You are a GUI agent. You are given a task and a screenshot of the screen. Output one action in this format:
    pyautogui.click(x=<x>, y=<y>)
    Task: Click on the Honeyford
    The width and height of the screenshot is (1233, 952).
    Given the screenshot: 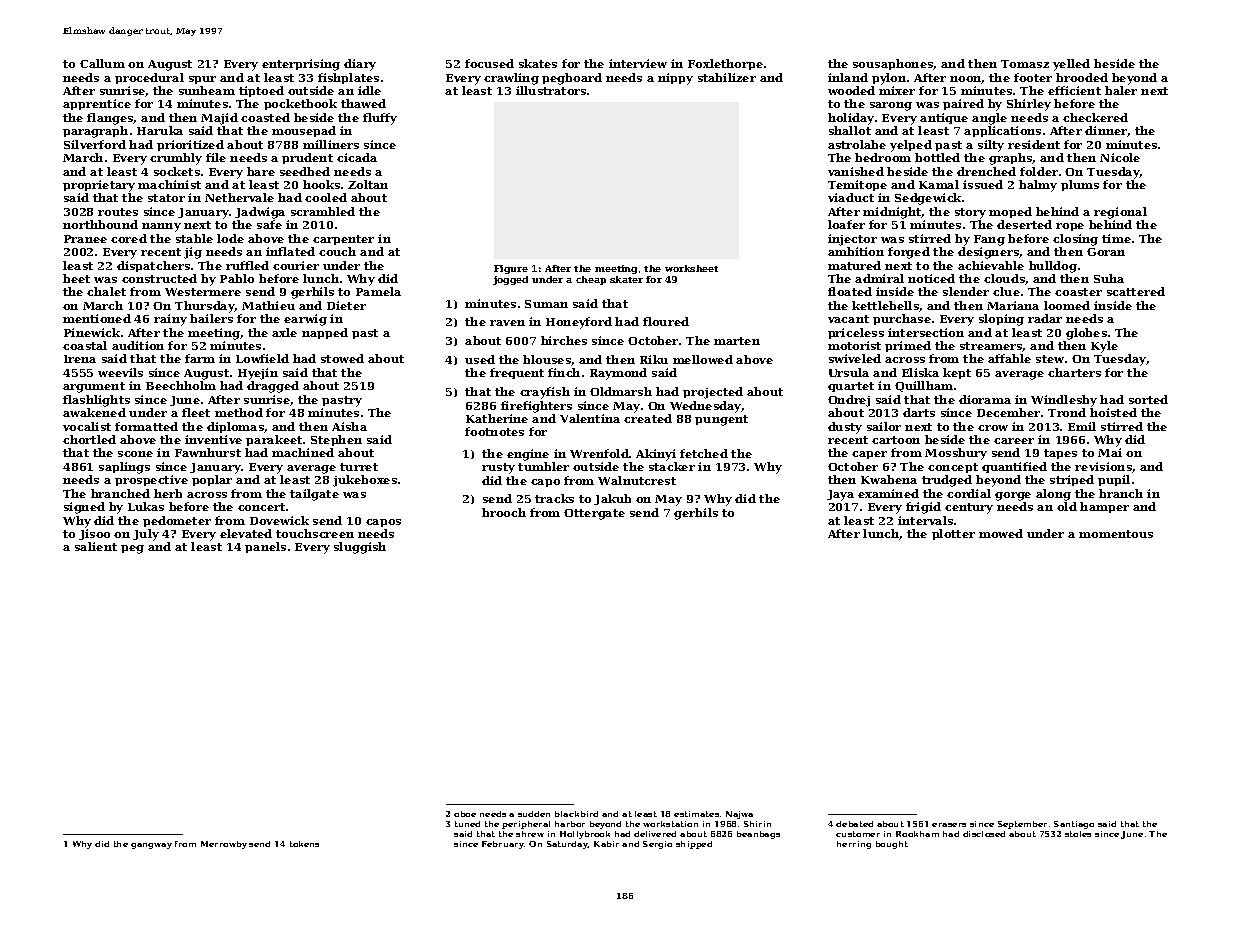 What is the action you would take?
    pyautogui.click(x=579, y=323)
